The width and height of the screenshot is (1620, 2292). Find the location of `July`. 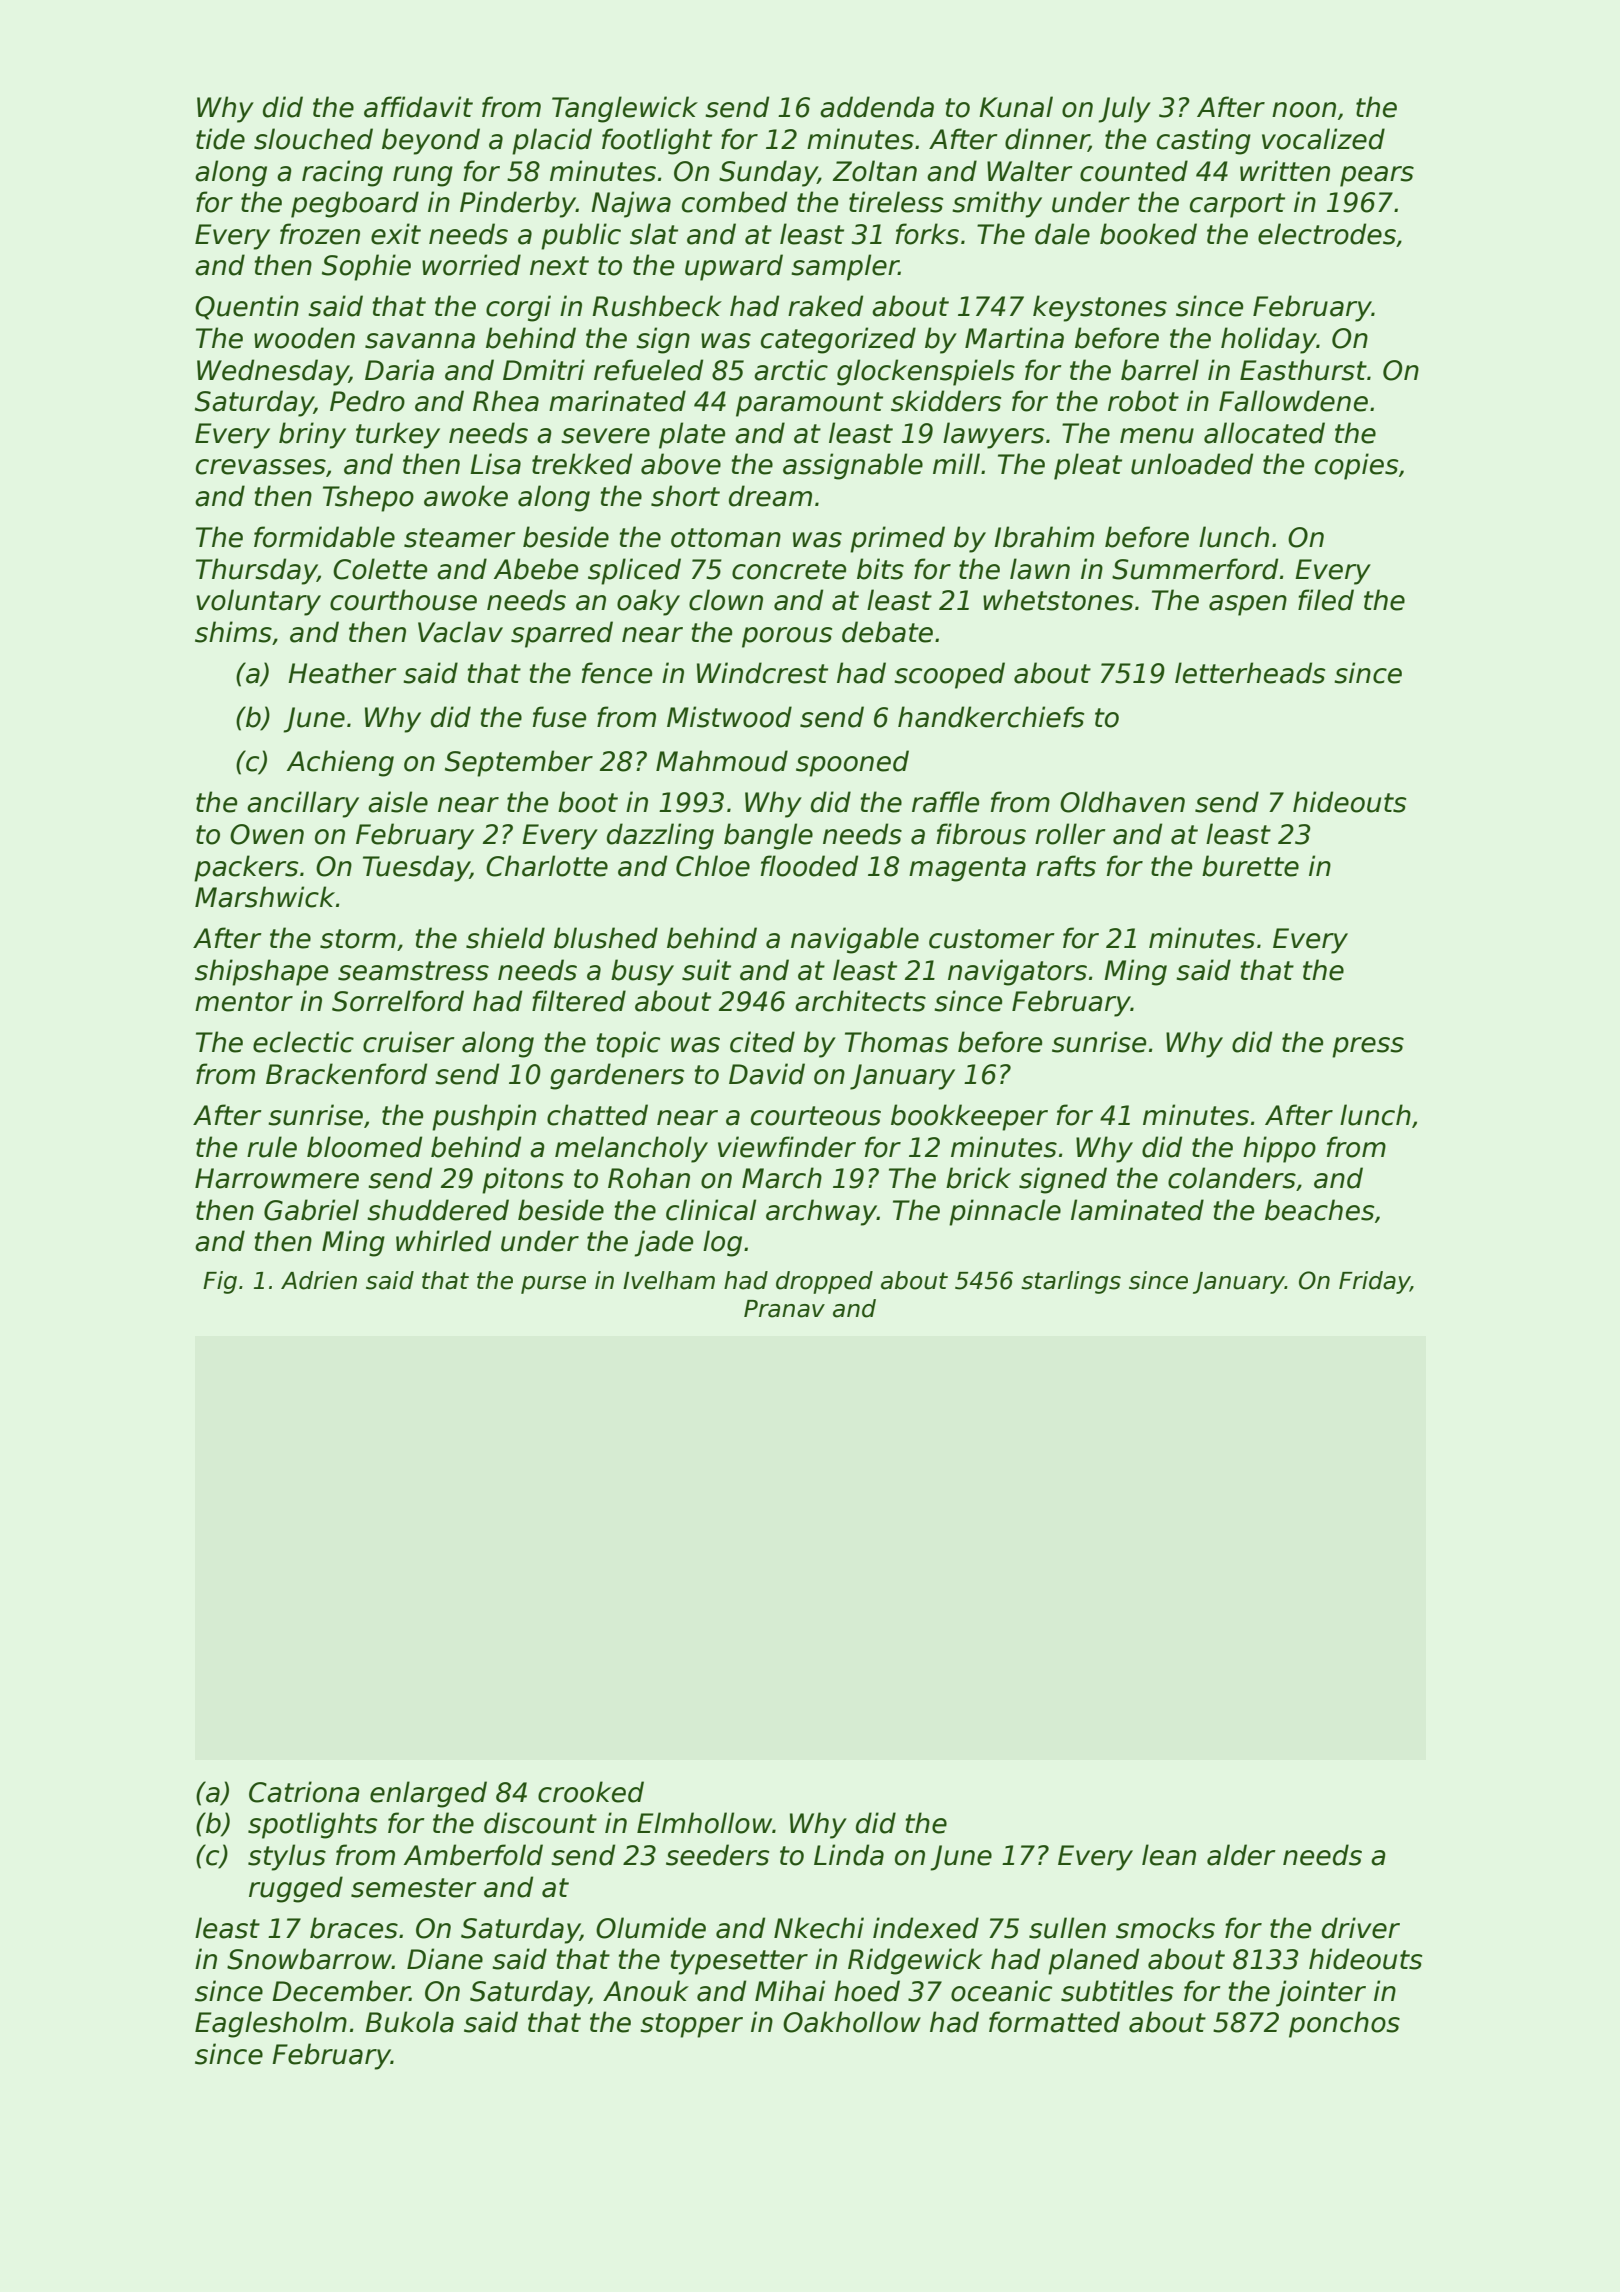

July is located at coordinates (1124, 109).
